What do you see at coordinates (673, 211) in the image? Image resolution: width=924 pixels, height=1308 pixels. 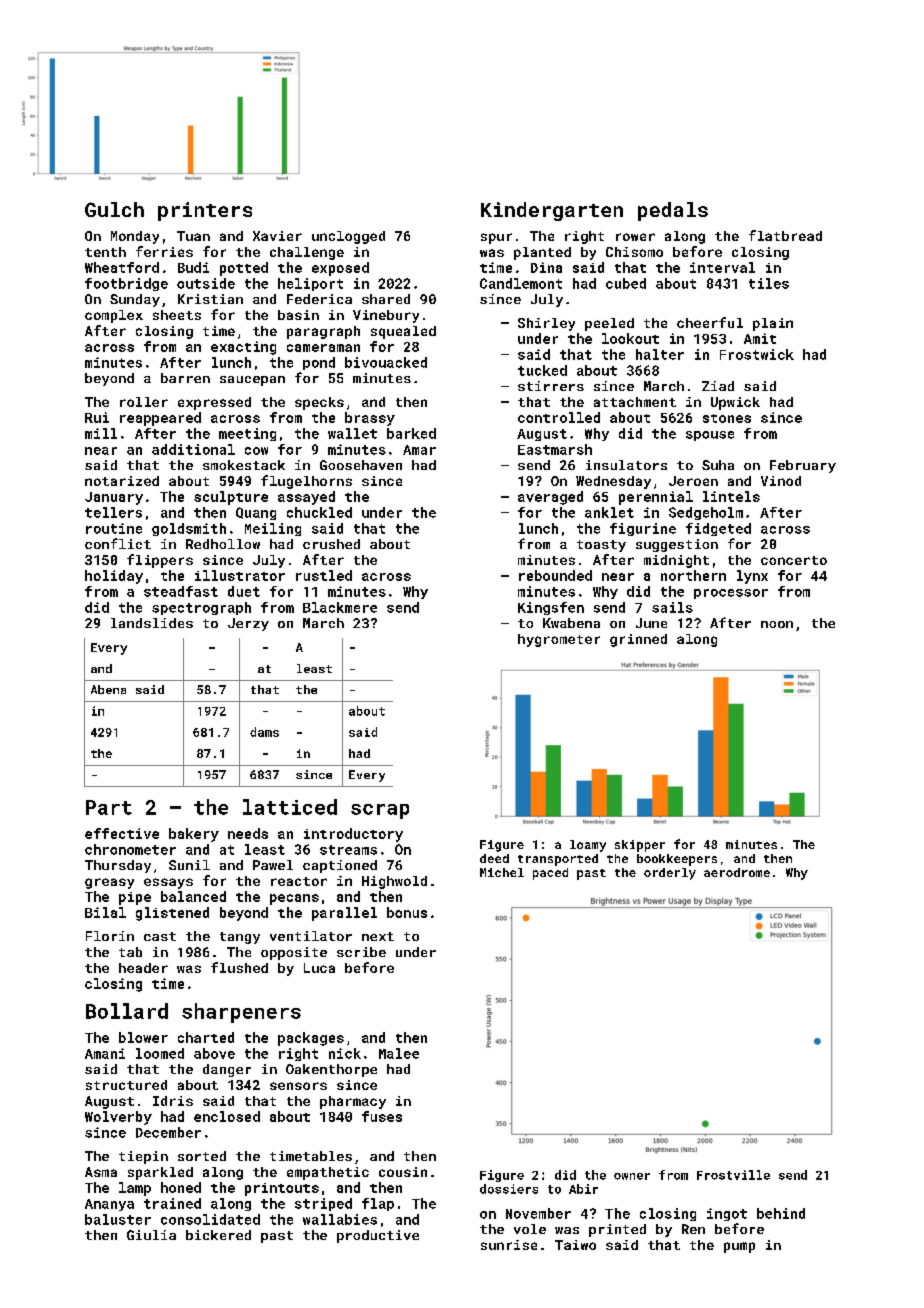 I see `pedals` at bounding box center [673, 211].
